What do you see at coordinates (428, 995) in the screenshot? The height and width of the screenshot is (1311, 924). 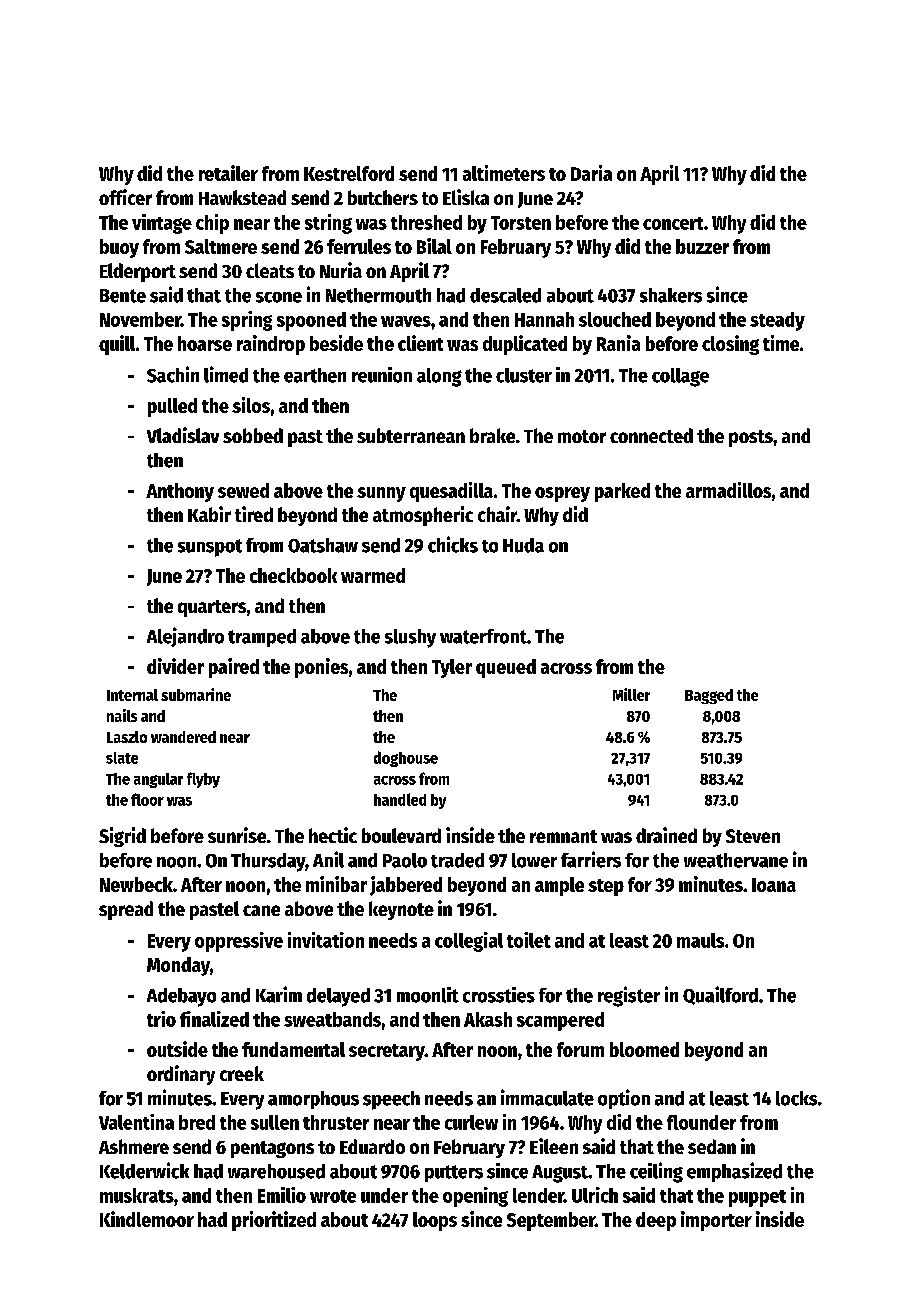 I see `moonlit` at bounding box center [428, 995].
